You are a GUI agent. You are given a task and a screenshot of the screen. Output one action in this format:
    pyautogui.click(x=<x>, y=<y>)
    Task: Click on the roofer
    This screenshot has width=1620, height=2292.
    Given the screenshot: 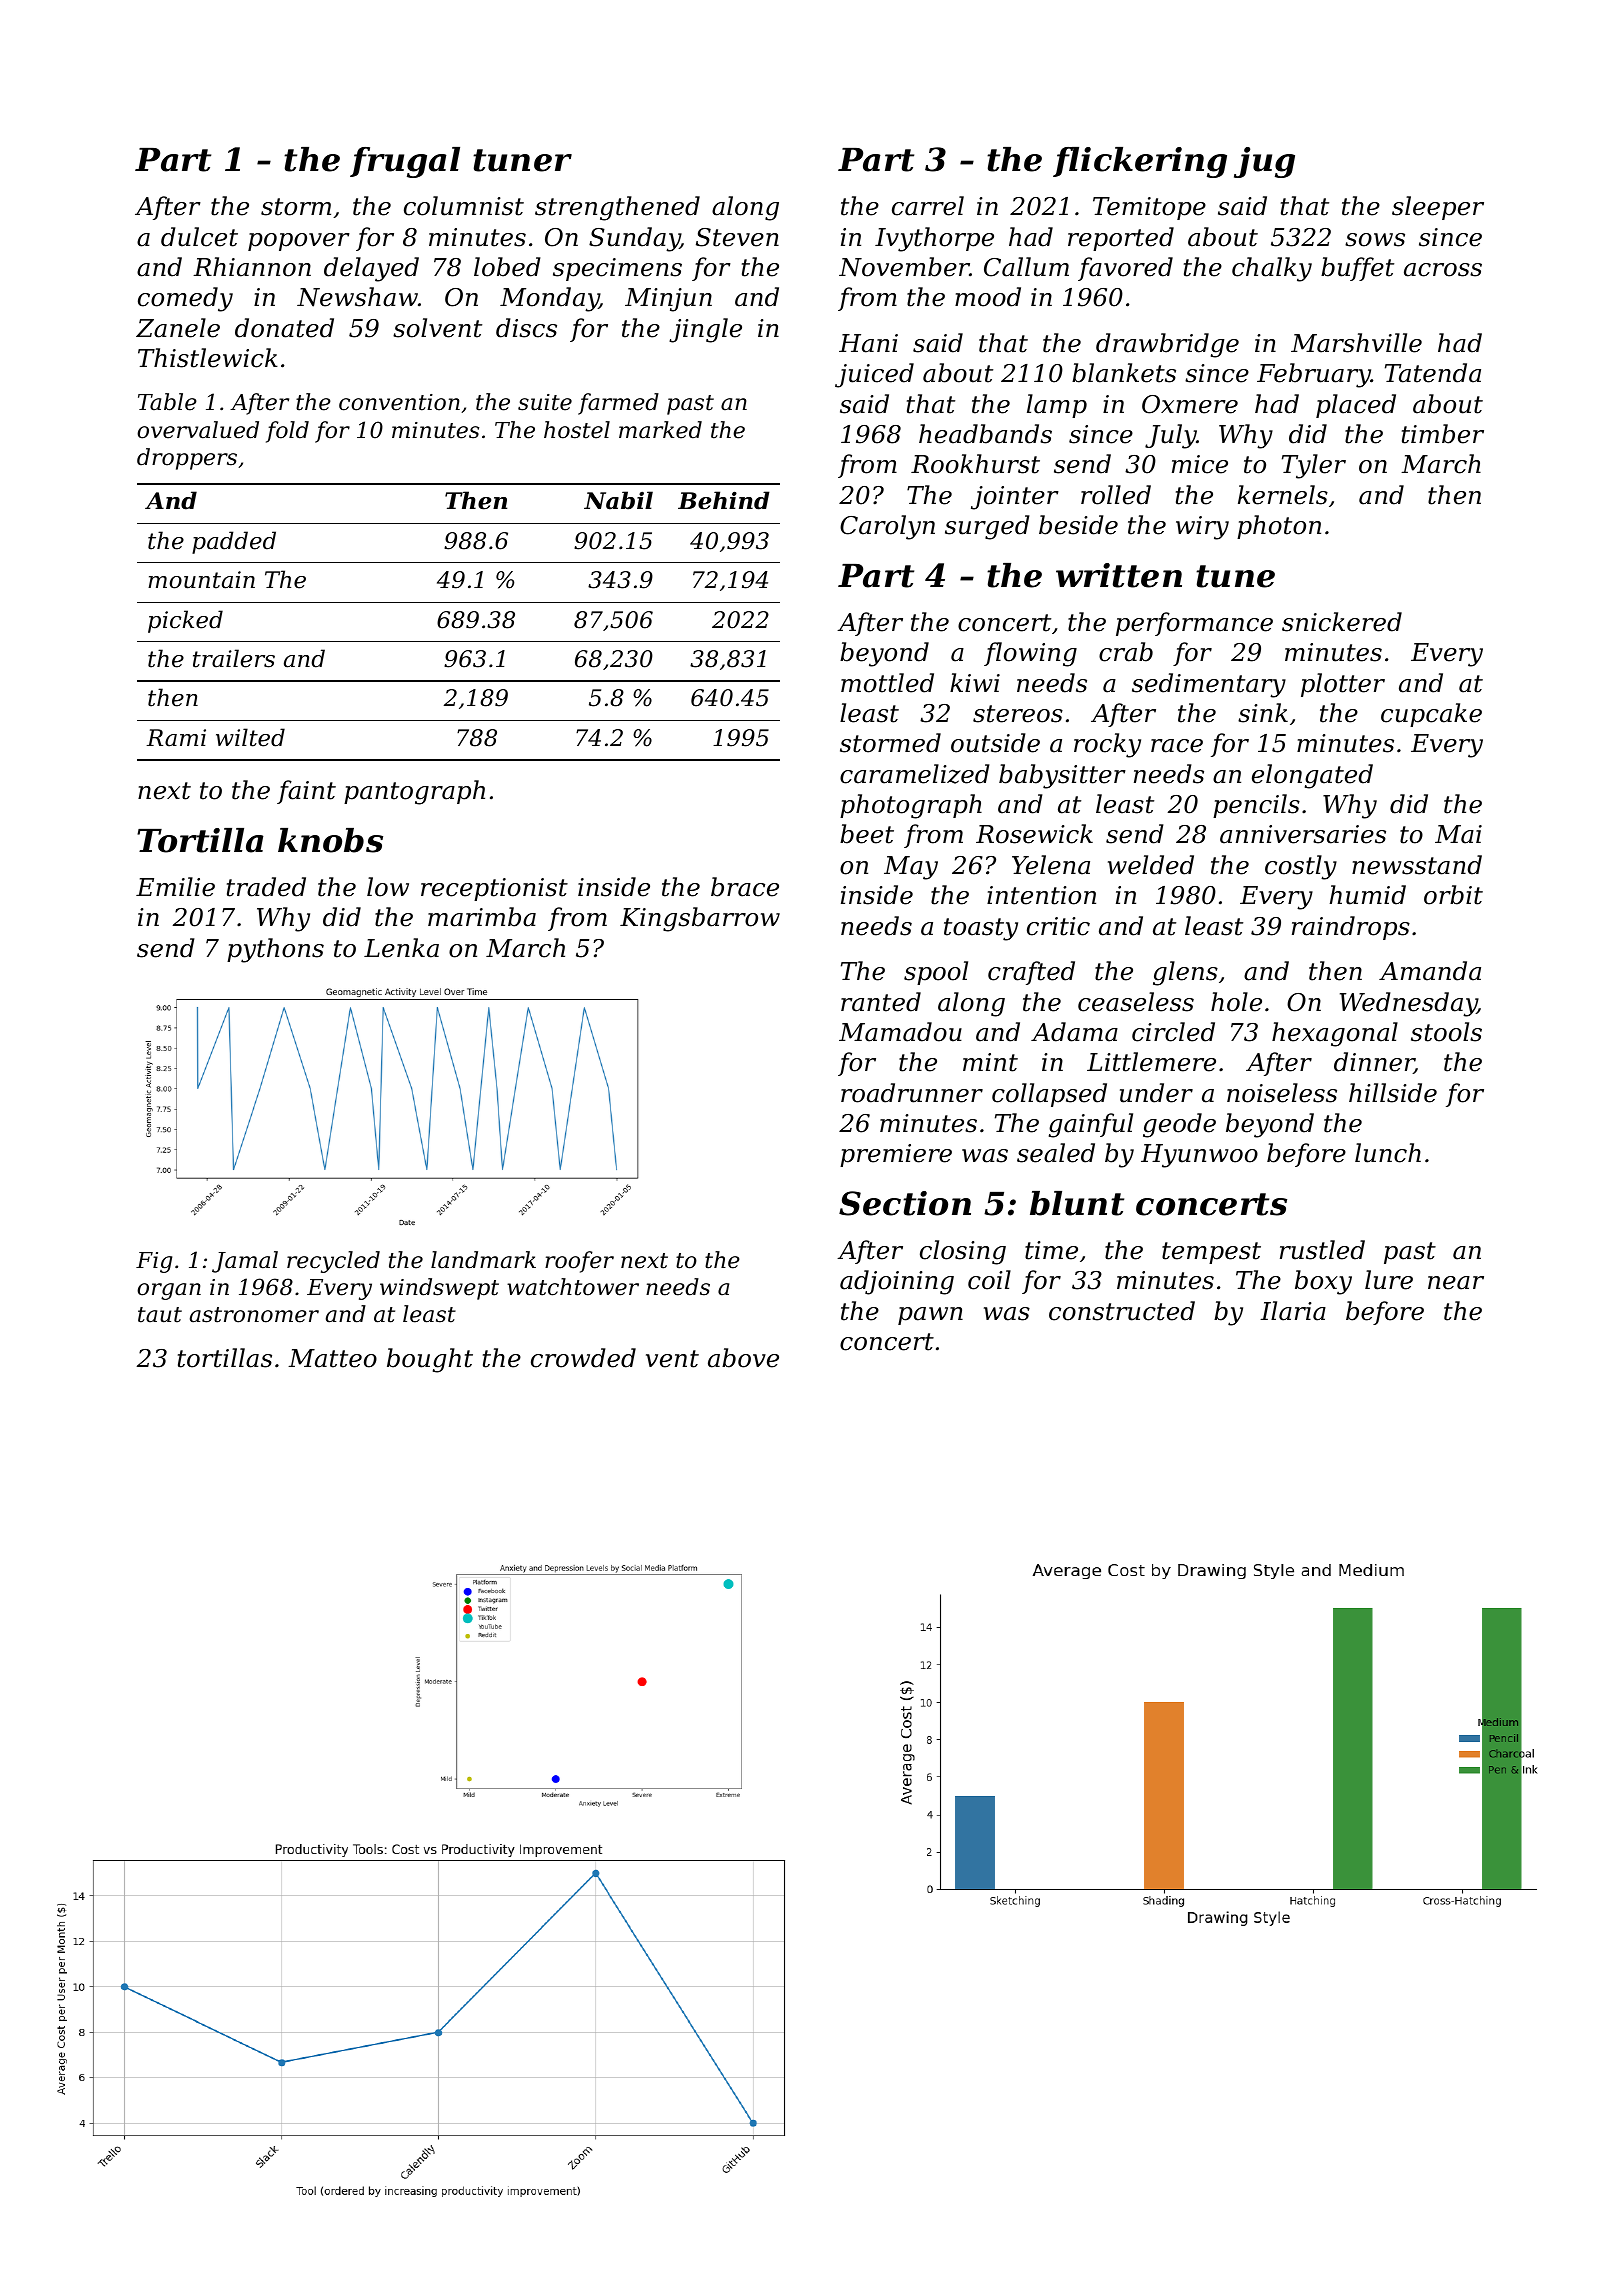 What is the action you would take?
    pyautogui.click(x=579, y=1262)
